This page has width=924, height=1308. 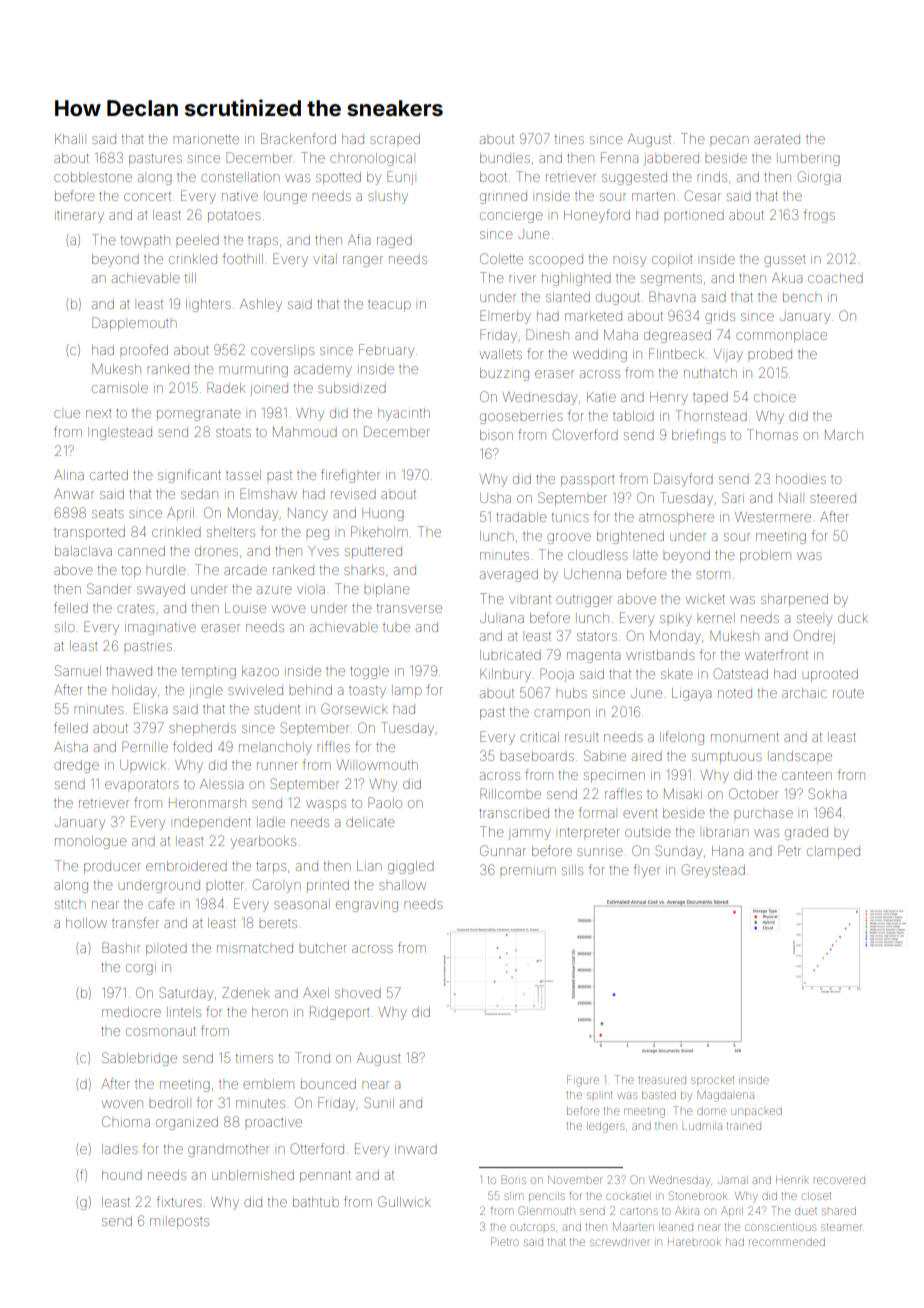 What do you see at coordinates (112, 867) in the page?
I see `producer` at bounding box center [112, 867].
